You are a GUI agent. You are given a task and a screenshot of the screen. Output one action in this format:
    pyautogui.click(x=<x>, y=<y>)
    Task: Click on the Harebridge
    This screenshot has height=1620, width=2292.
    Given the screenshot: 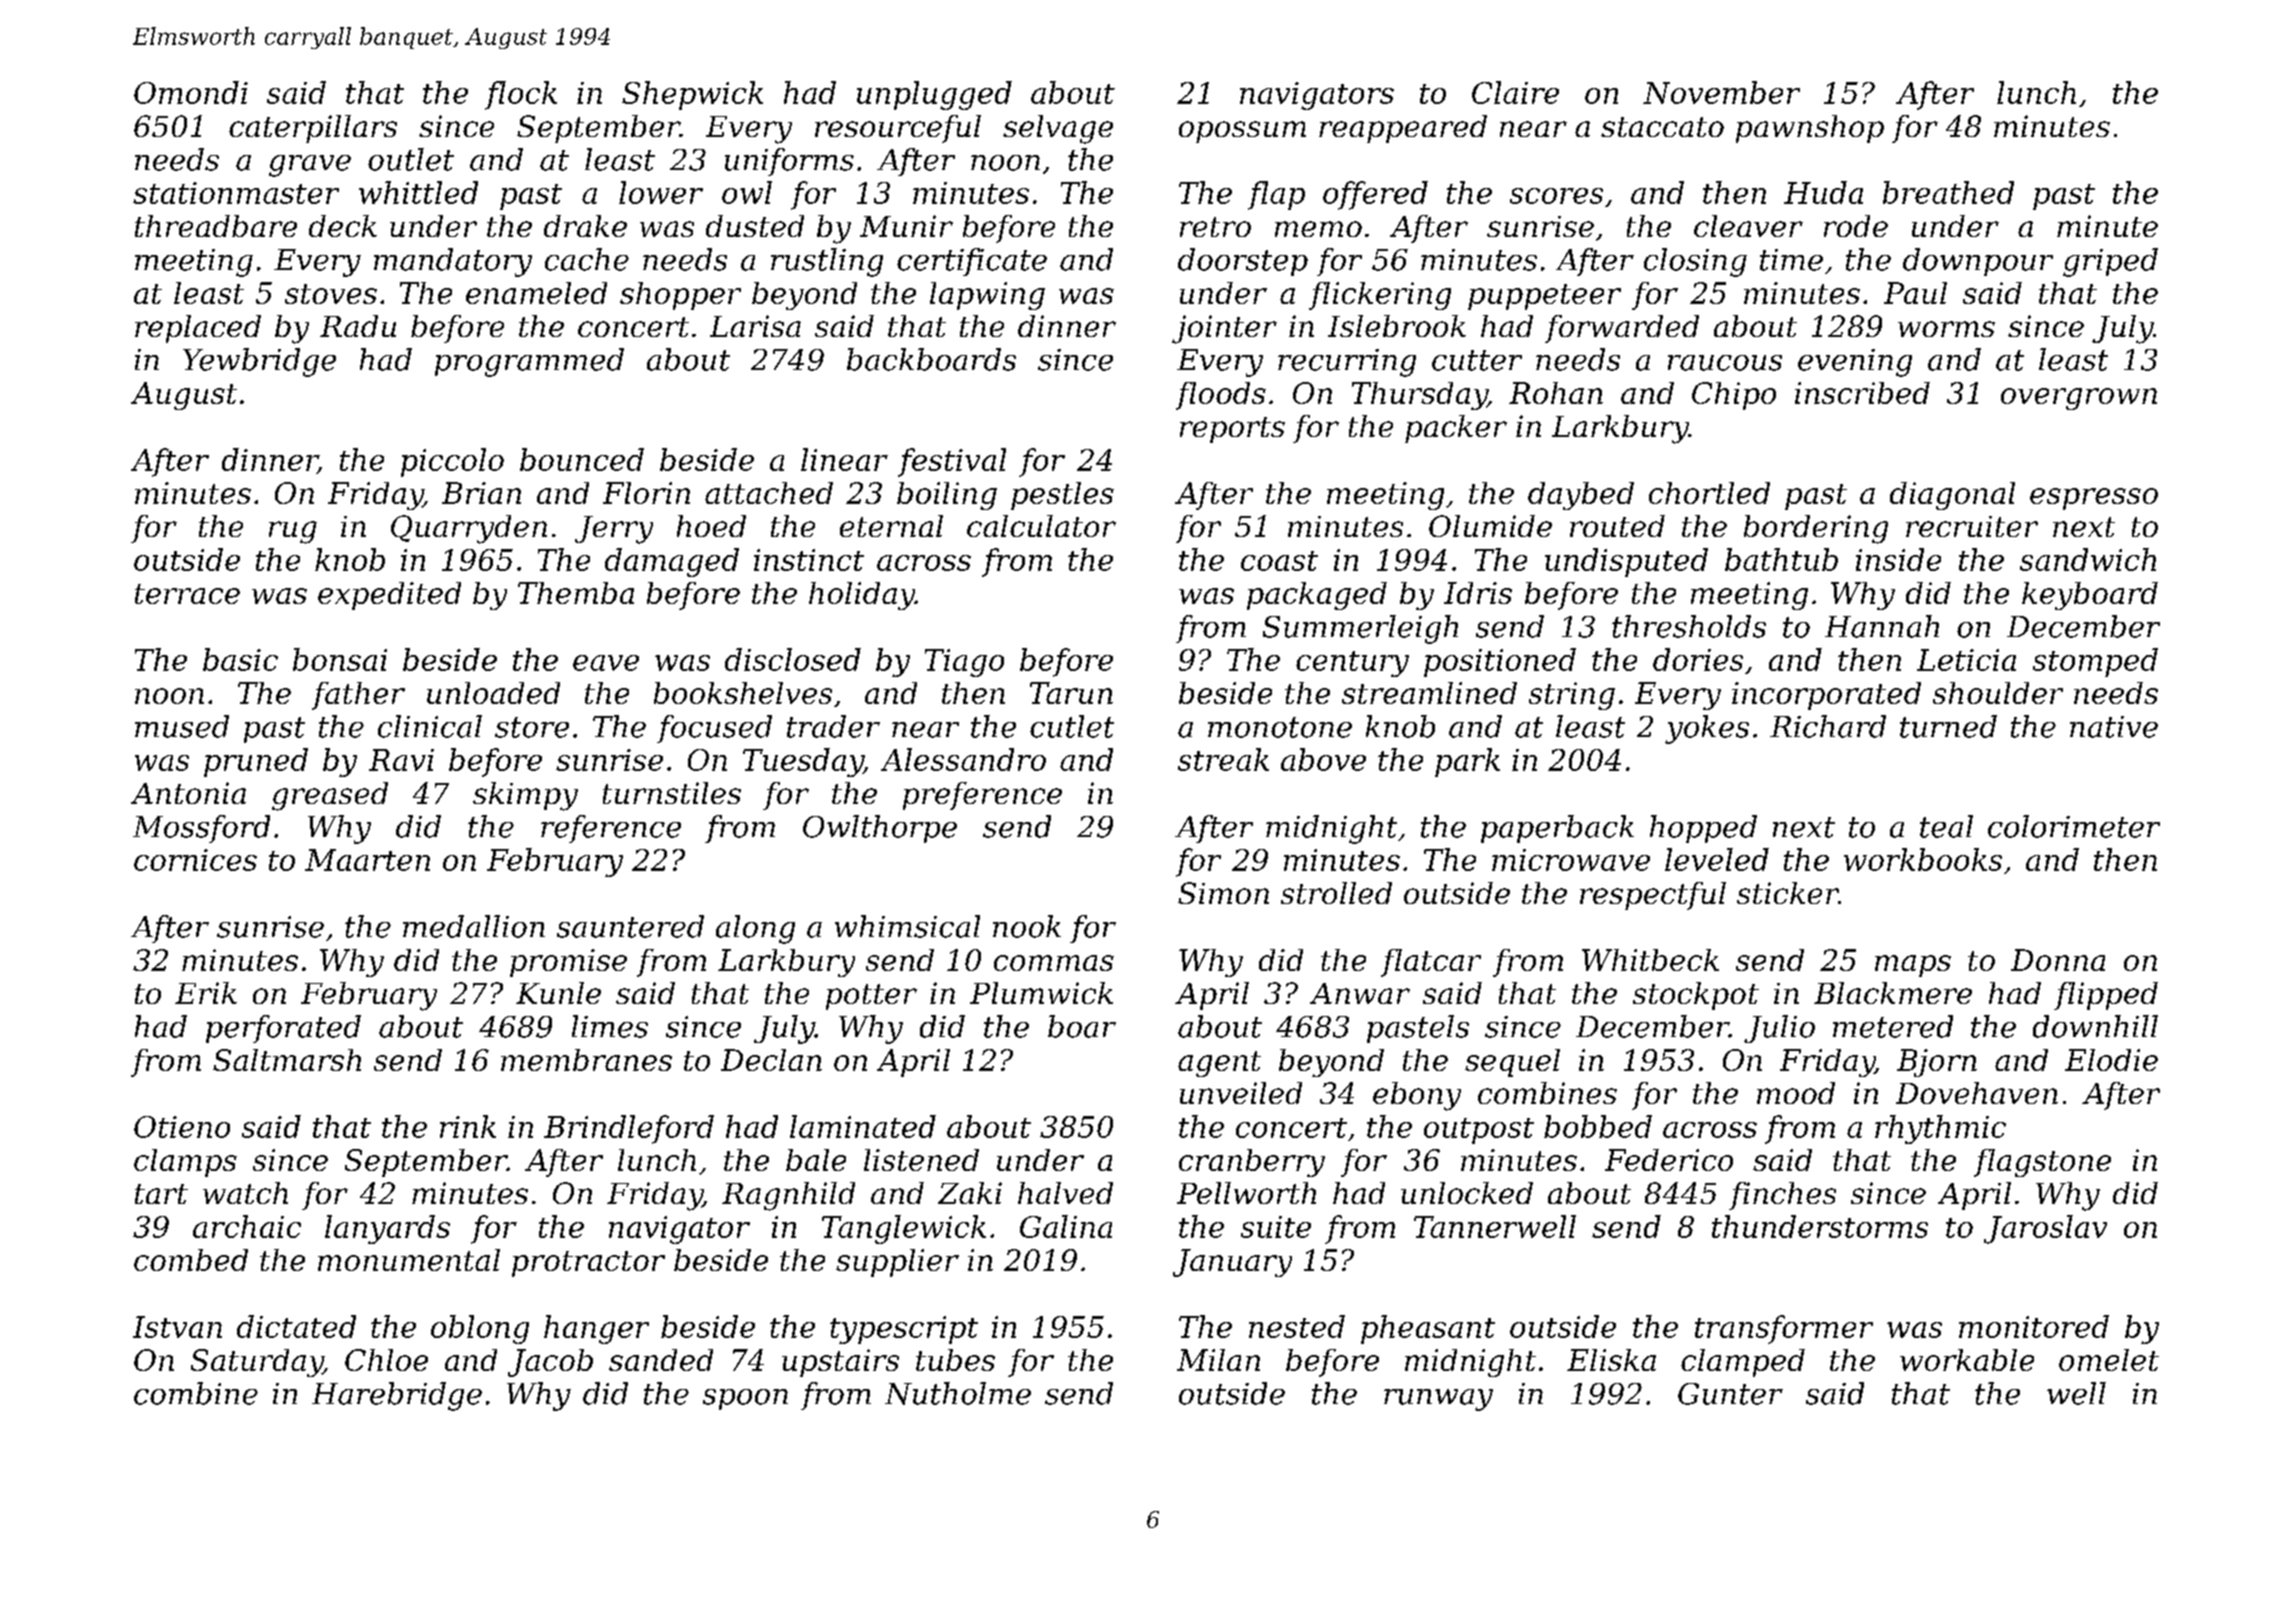 What is the action you would take?
    pyautogui.click(x=397, y=1396)
